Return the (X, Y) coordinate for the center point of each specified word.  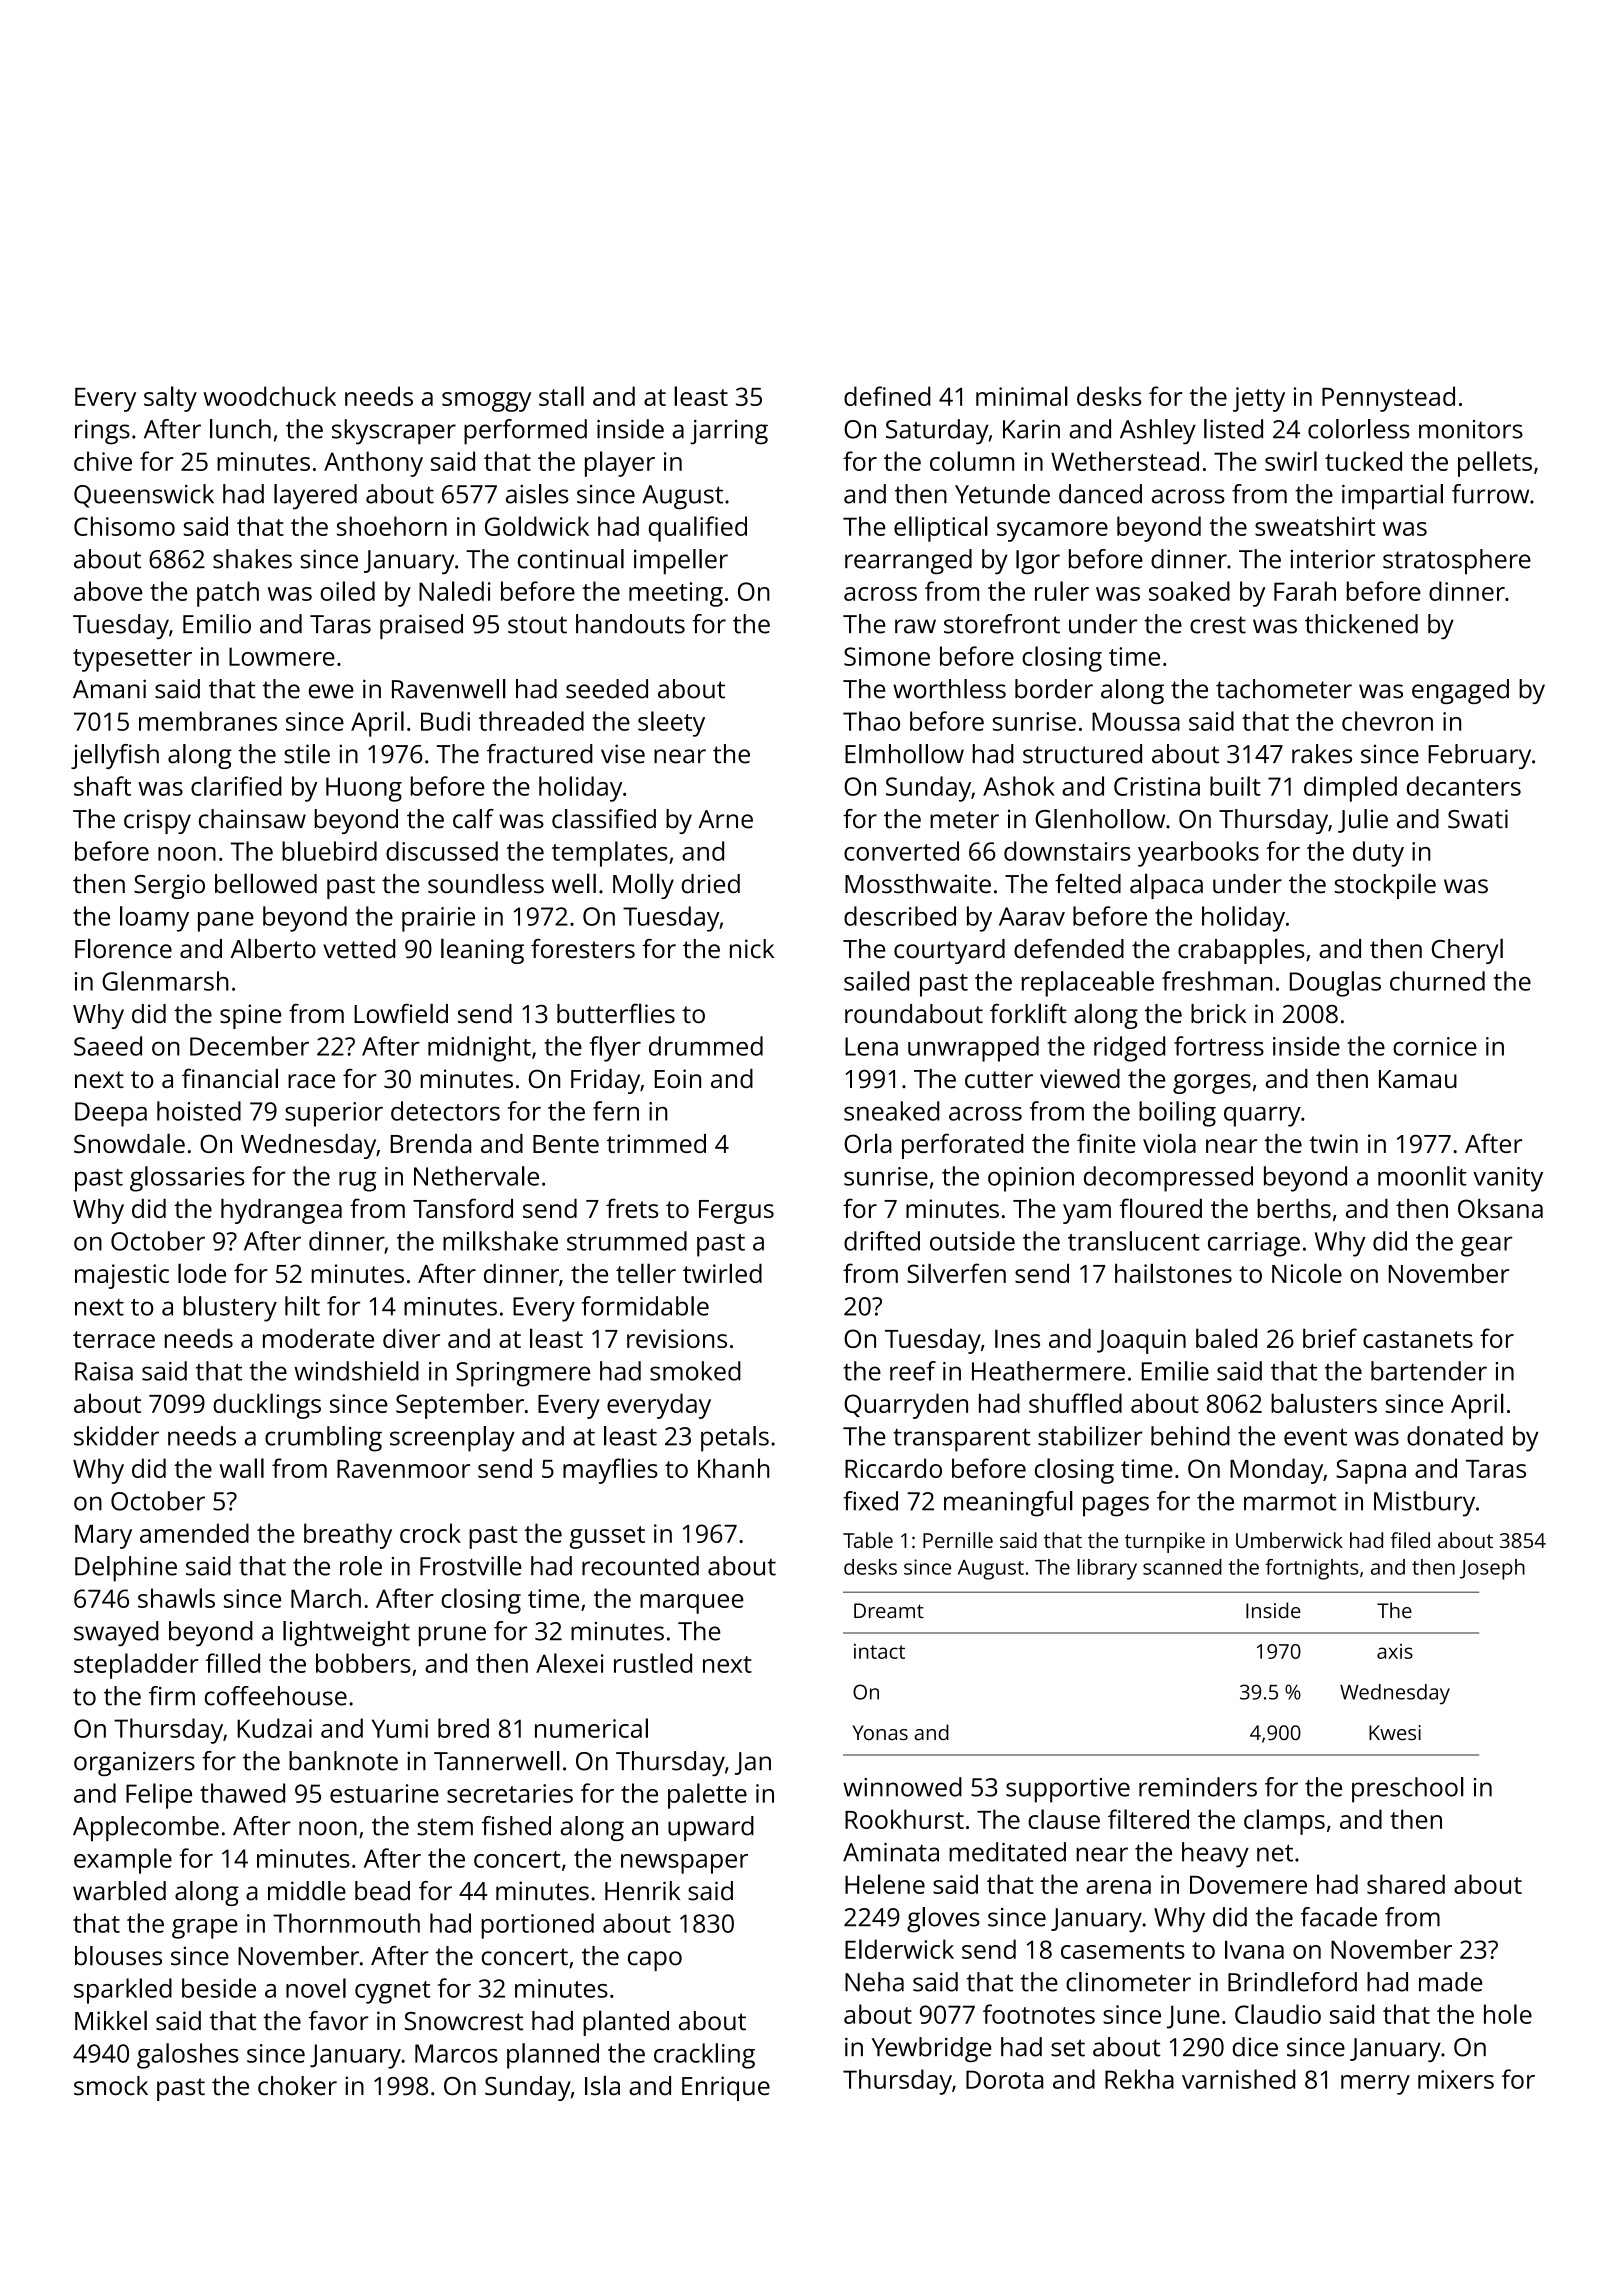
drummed (706, 1046)
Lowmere (282, 656)
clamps (1284, 1822)
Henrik (642, 1891)
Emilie (1175, 1371)
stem (445, 1827)
